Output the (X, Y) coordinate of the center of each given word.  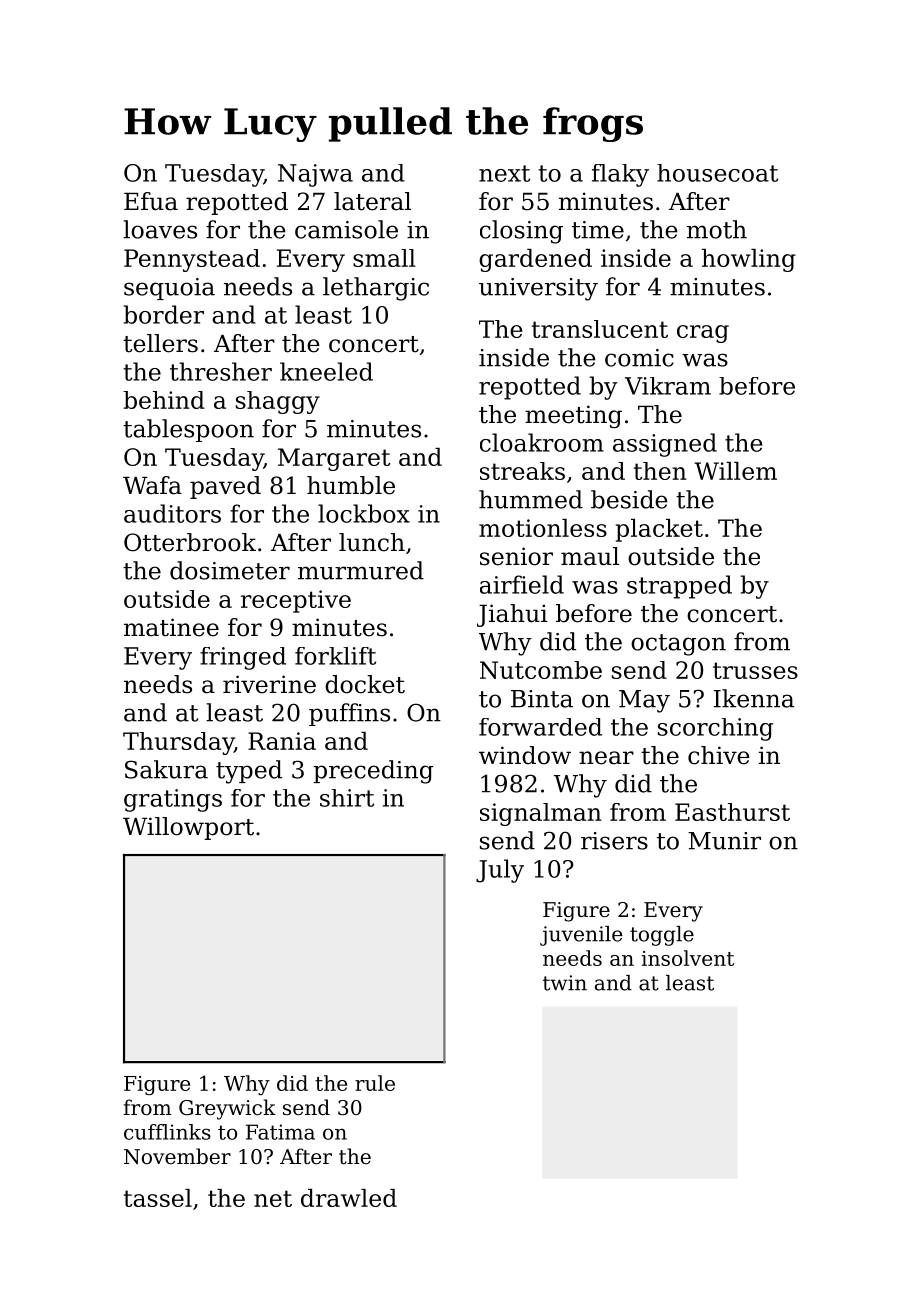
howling (749, 260)
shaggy (278, 402)
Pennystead (192, 260)
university (538, 289)
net (273, 1198)
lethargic (376, 289)
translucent (600, 329)
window (525, 755)
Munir (724, 841)
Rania (282, 741)
